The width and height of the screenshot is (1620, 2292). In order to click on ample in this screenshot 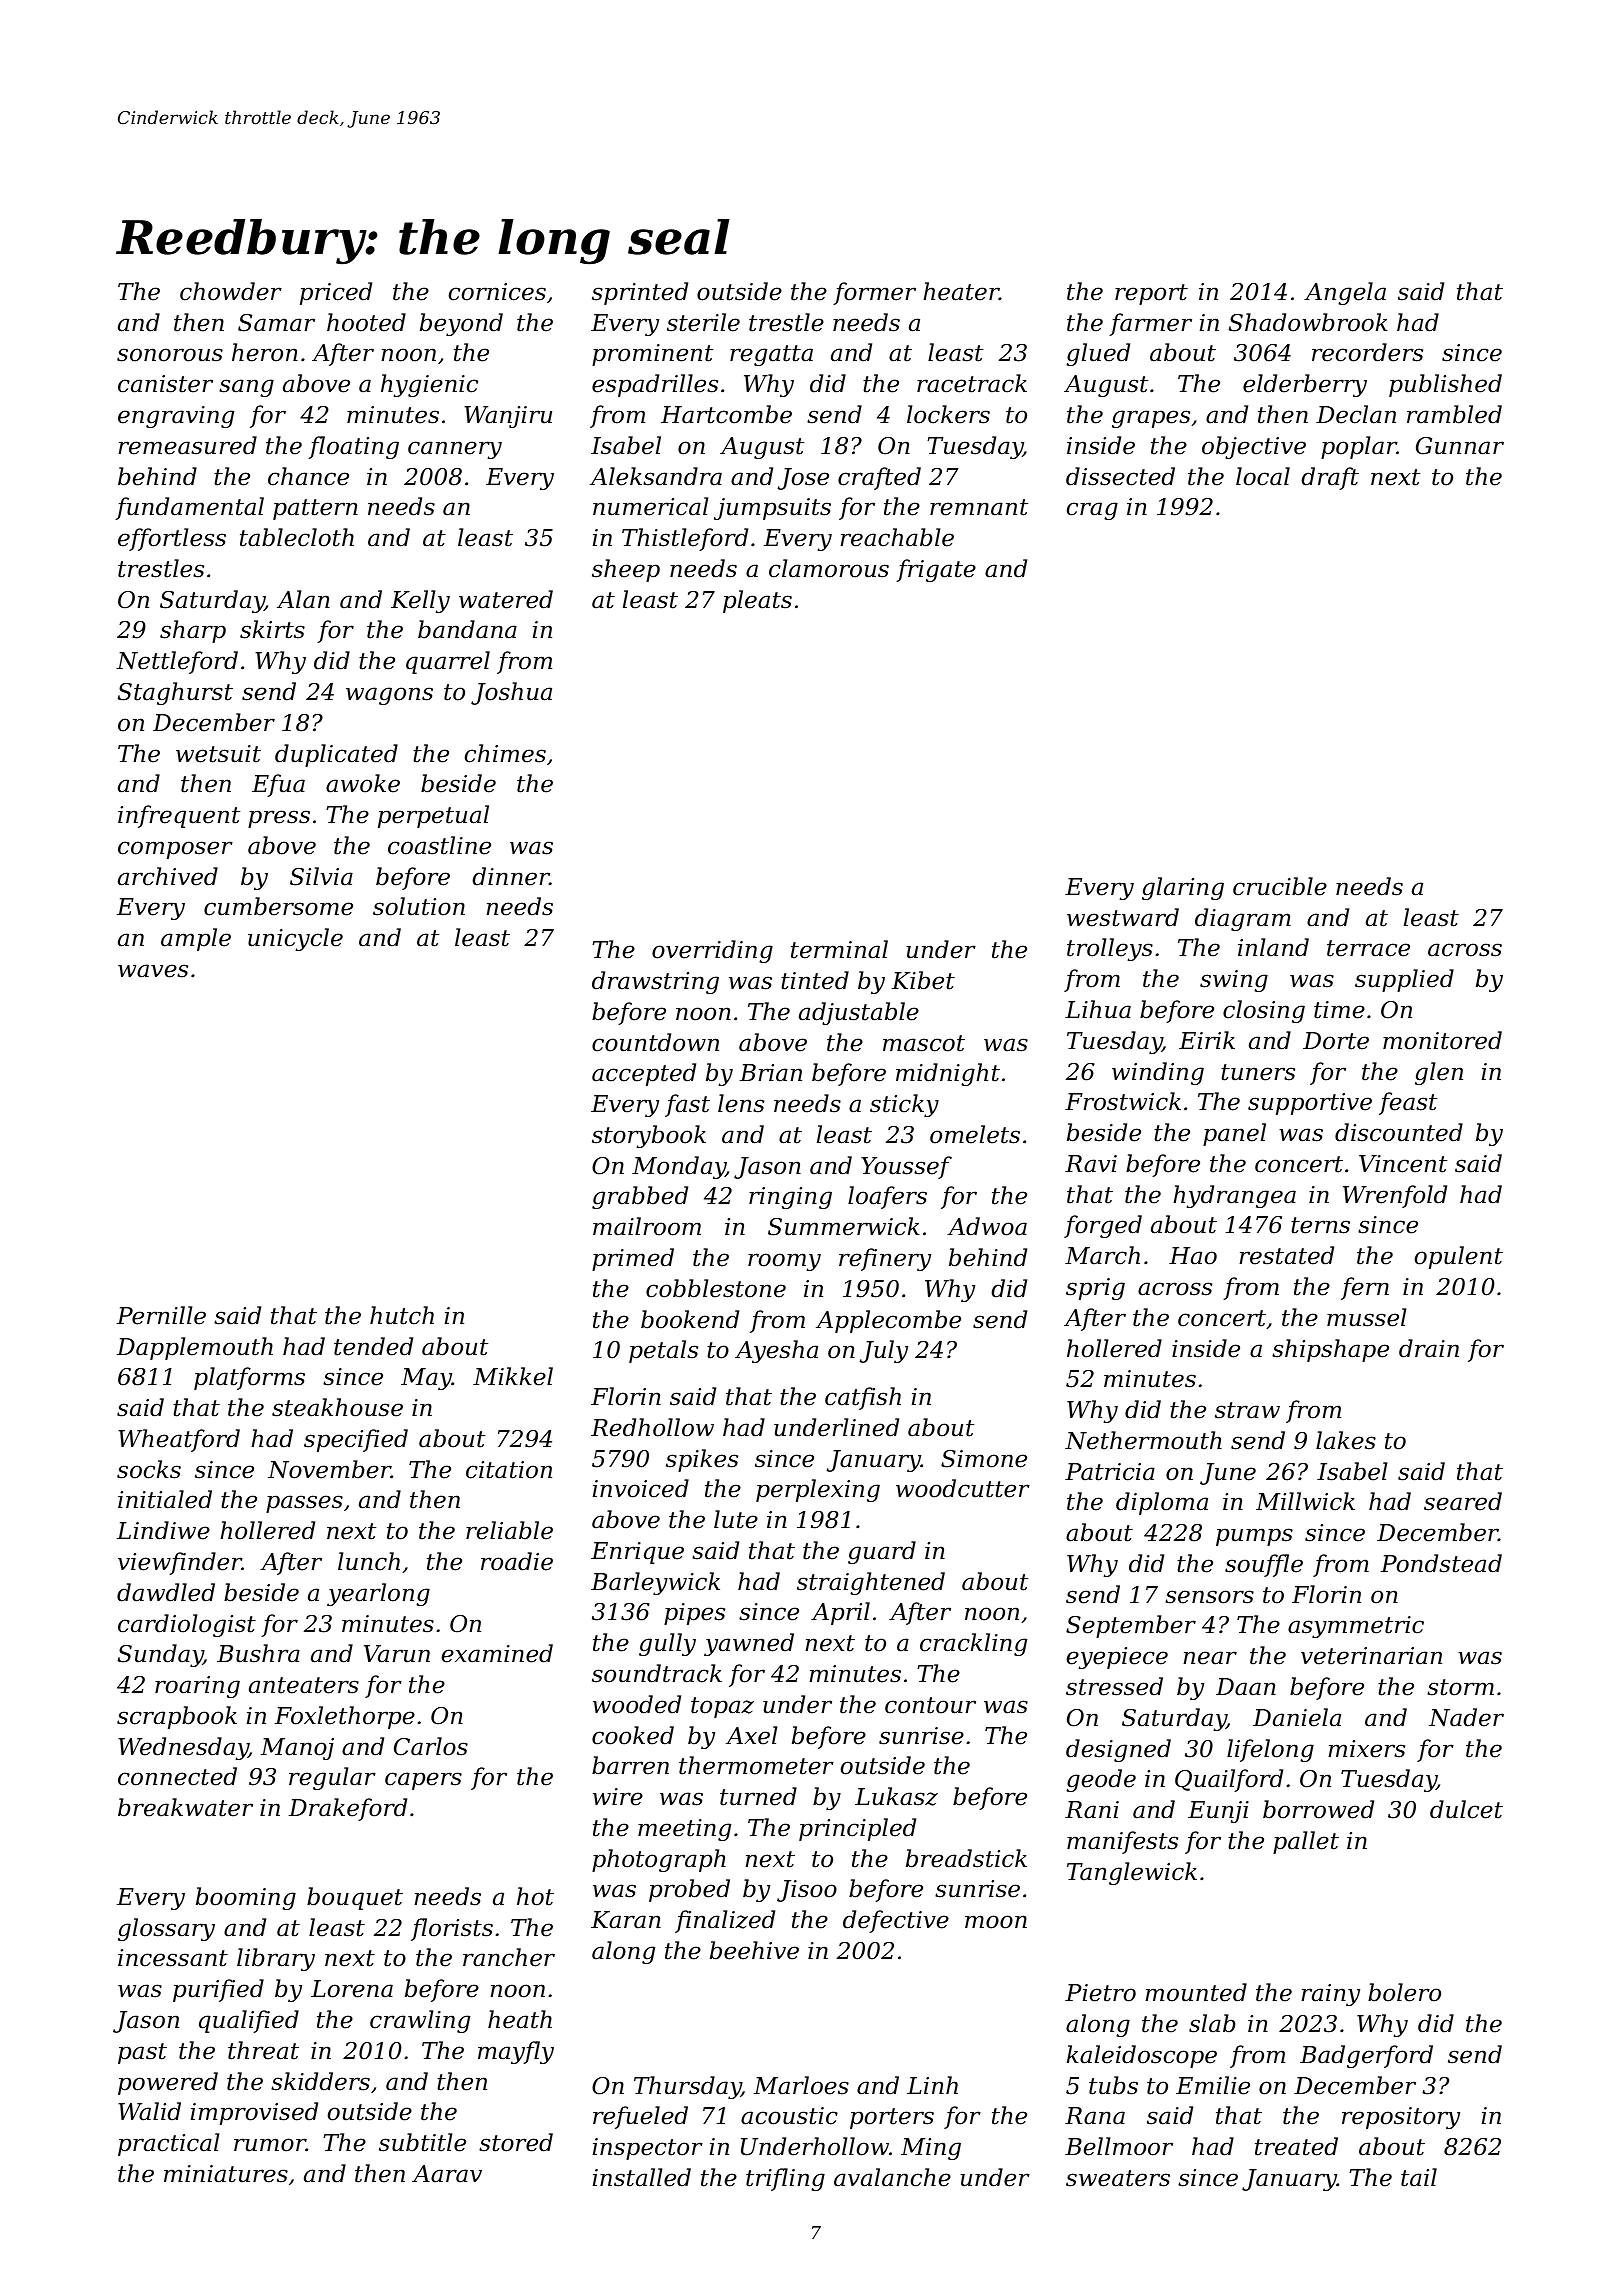, I will do `click(196, 939)`.
